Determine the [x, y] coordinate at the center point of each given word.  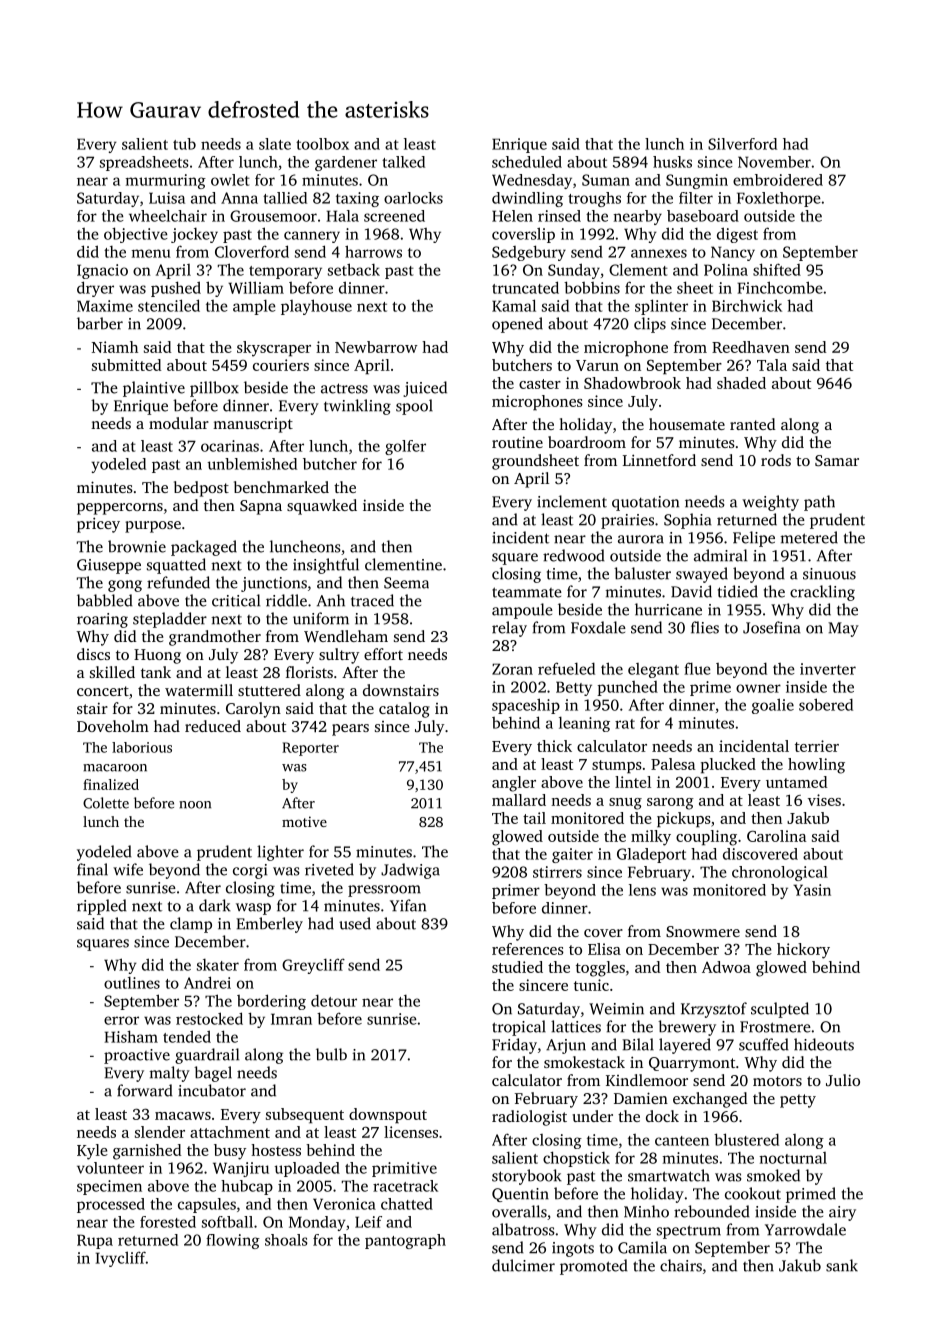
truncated [525, 287]
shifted [777, 269]
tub [184, 144]
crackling [822, 593]
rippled [102, 907]
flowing [233, 1241]
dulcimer [523, 1265]
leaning [584, 724]
